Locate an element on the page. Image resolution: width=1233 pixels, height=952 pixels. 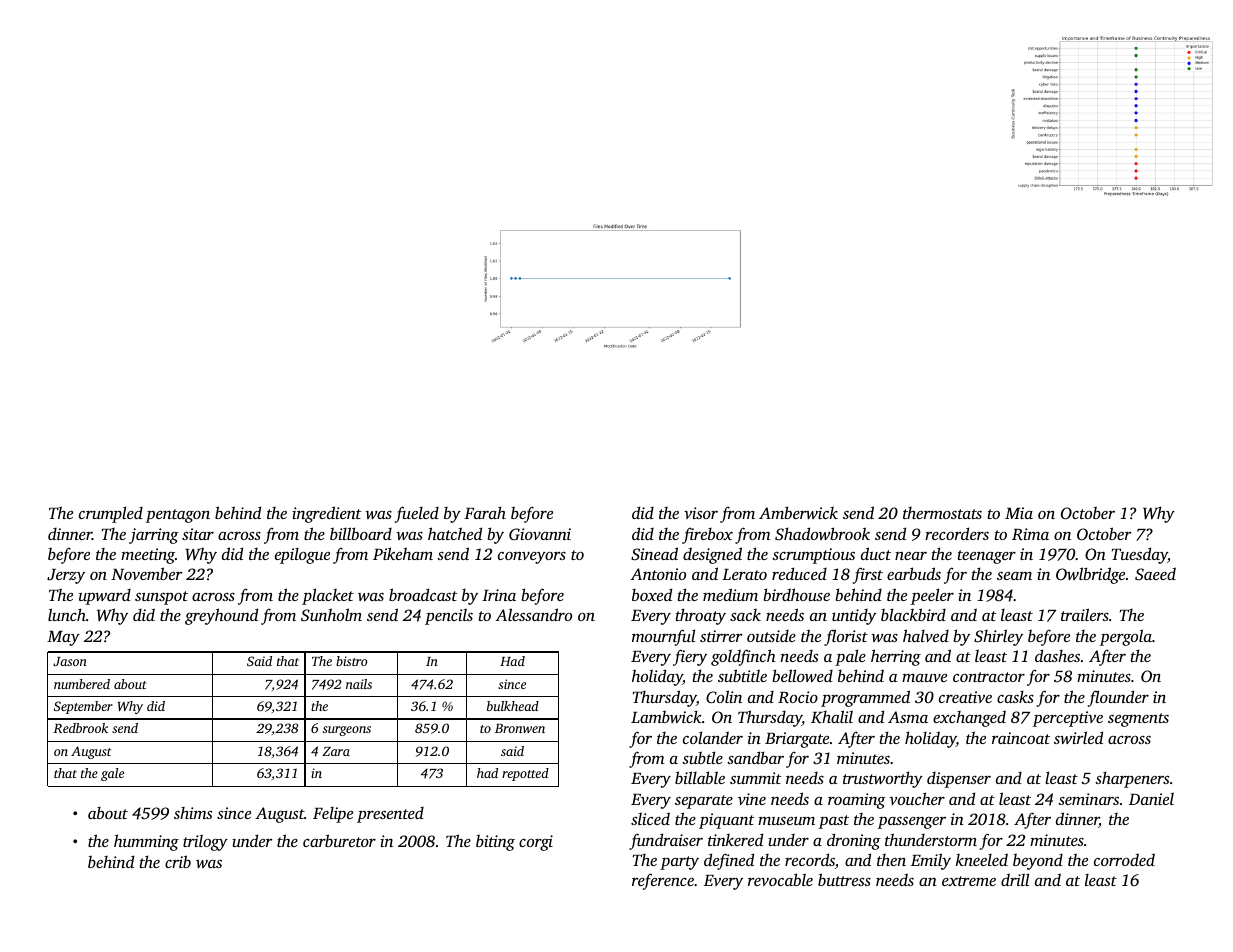
sandbar is located at coordinates (755, 757).
